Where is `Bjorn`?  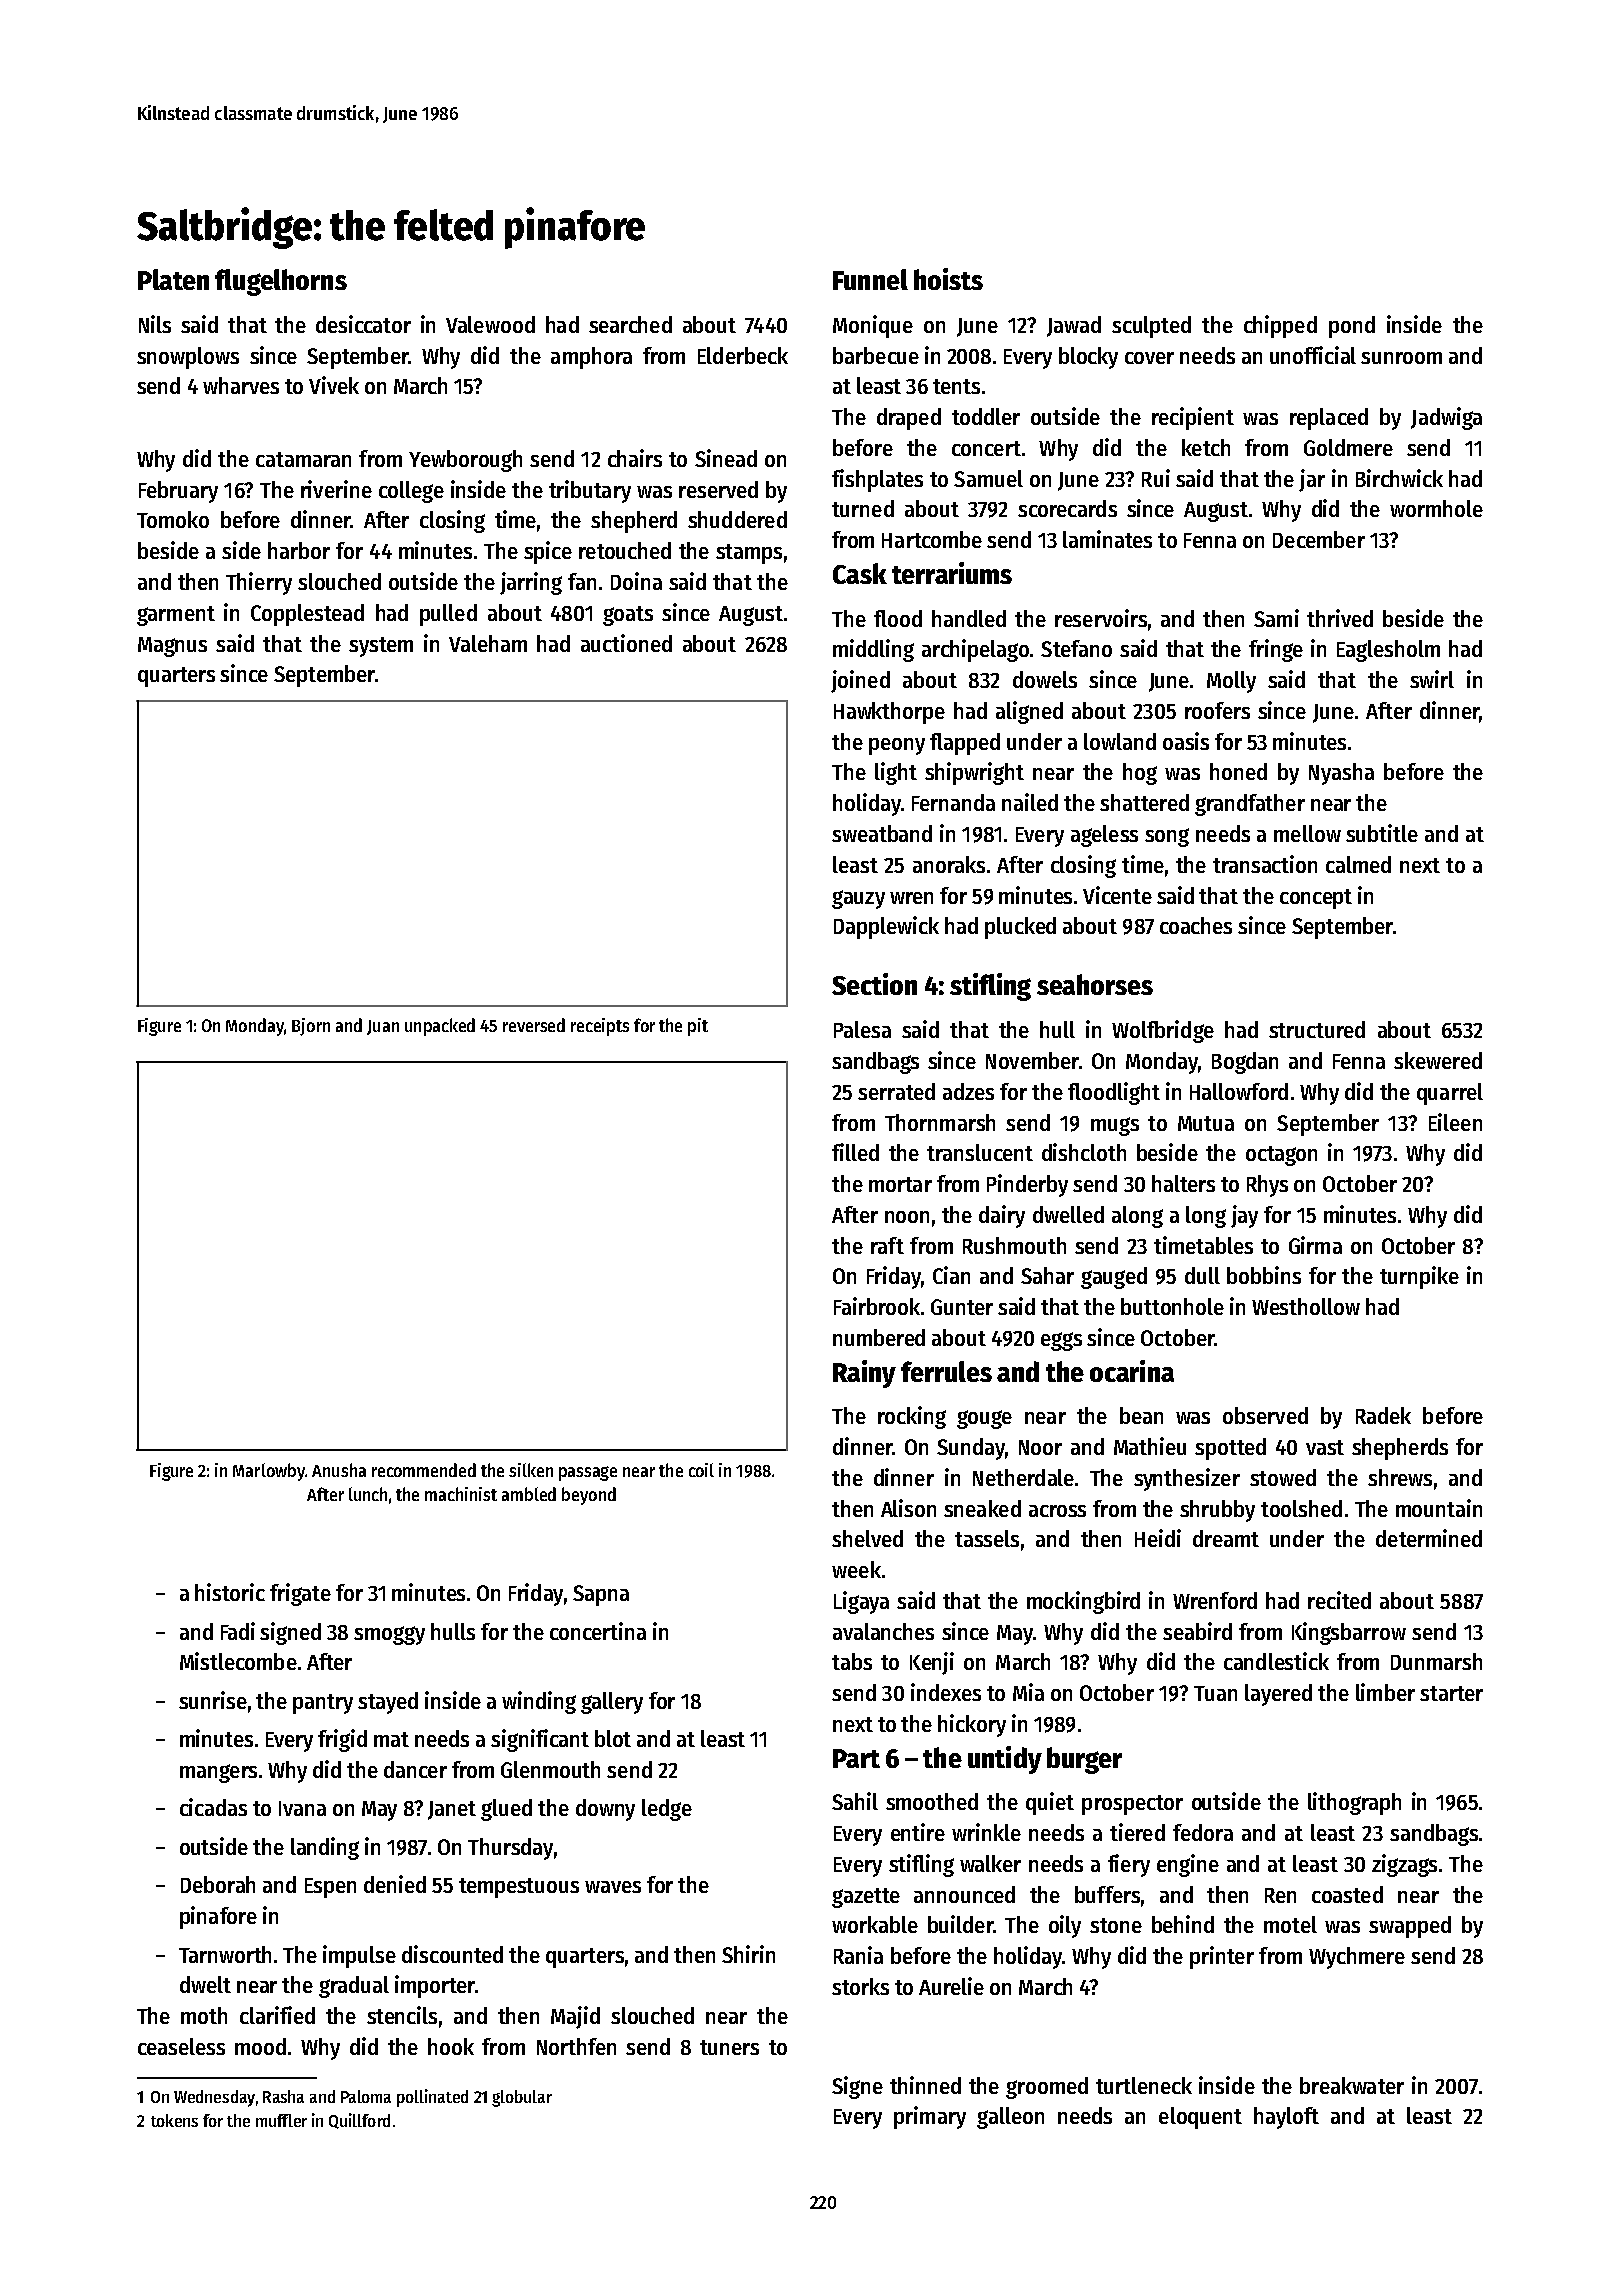 Bjorn is located at coordinates (311, 1027).
